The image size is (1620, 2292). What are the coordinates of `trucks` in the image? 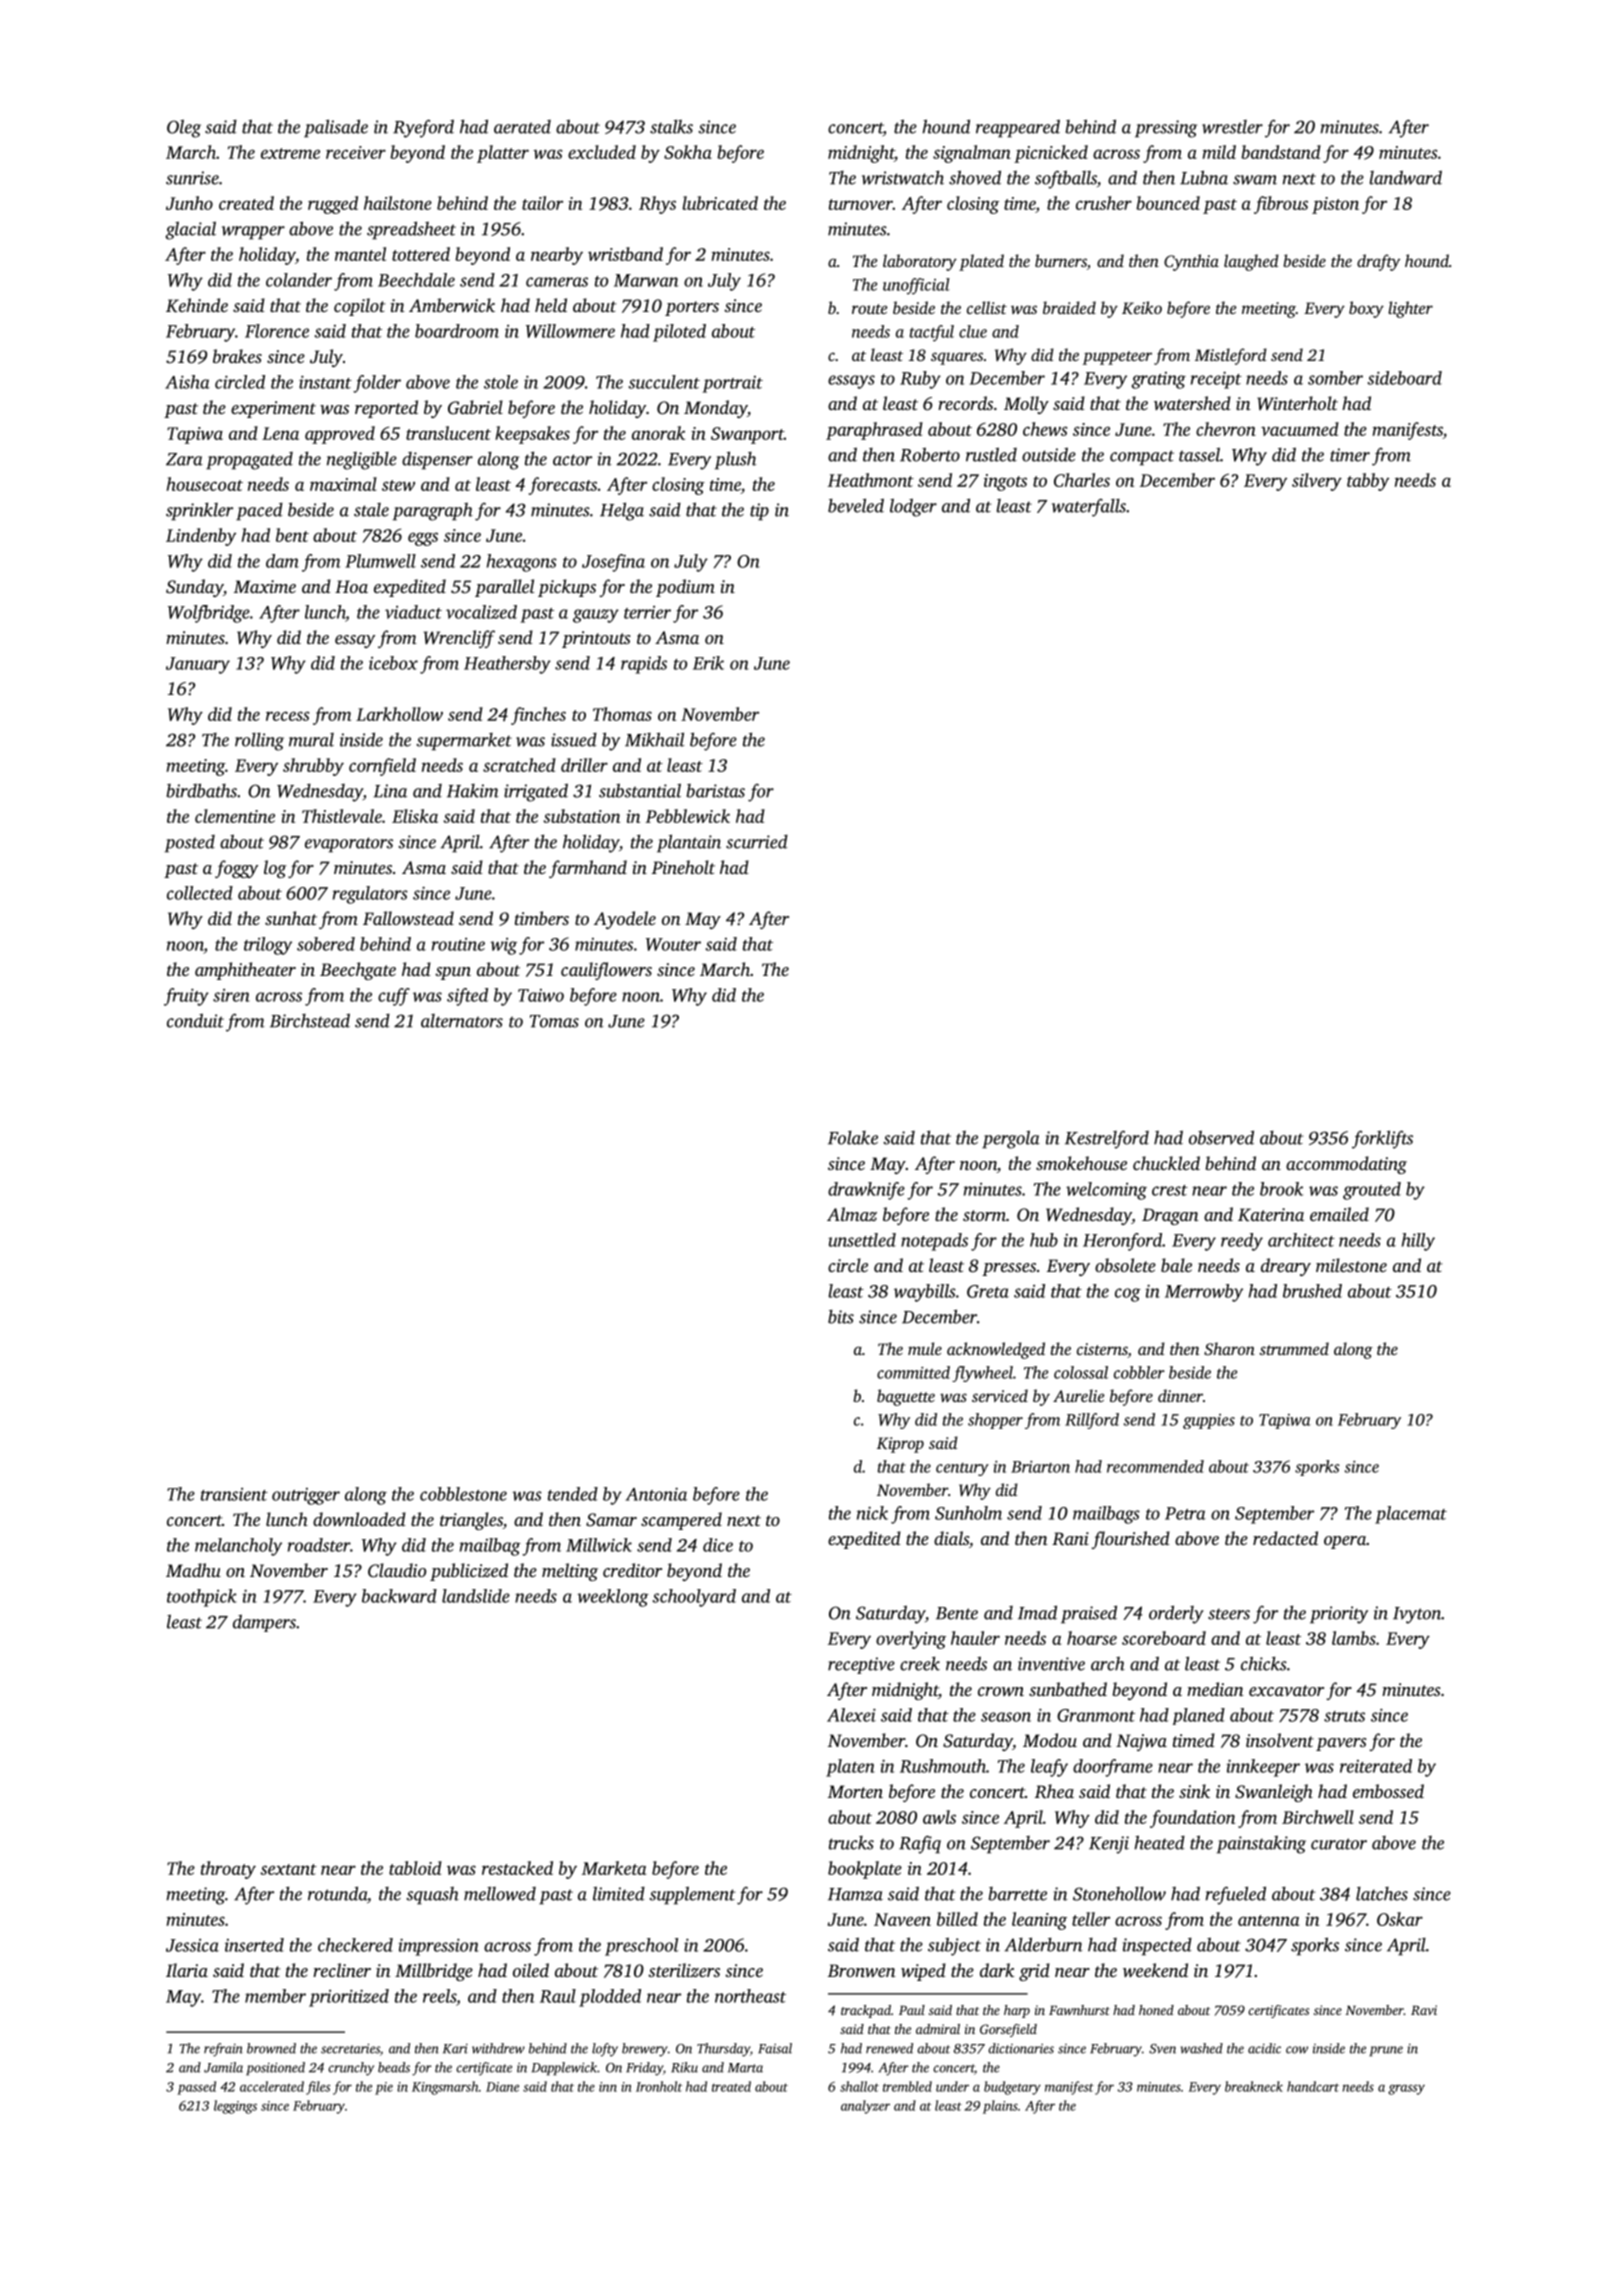 It's located at (851, 1843).
